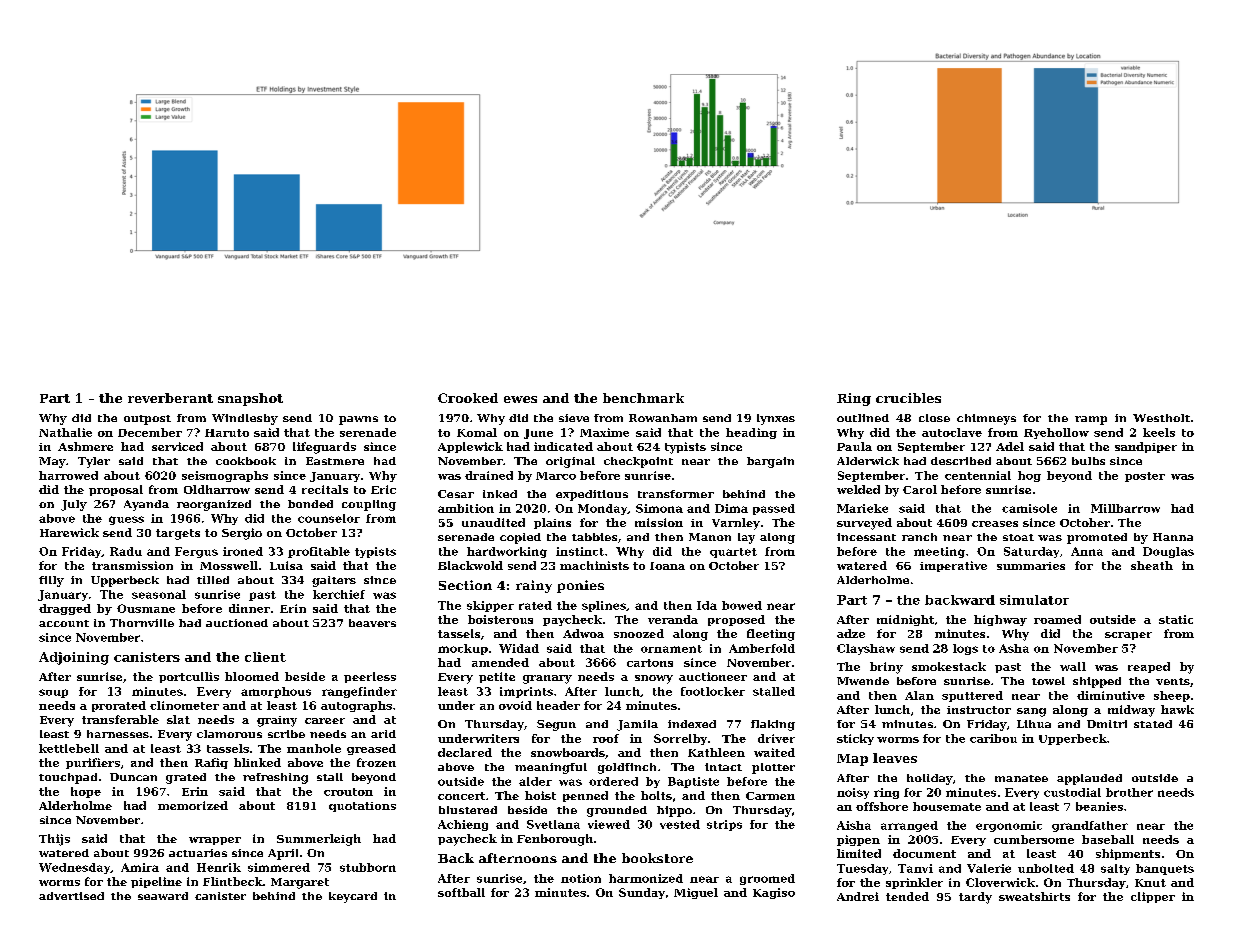 Image resolution: width=1233 pixels, height=952 pixels. Describe the element at coordinates (178, 719) in the screenshot. I see `slat` at that location.
